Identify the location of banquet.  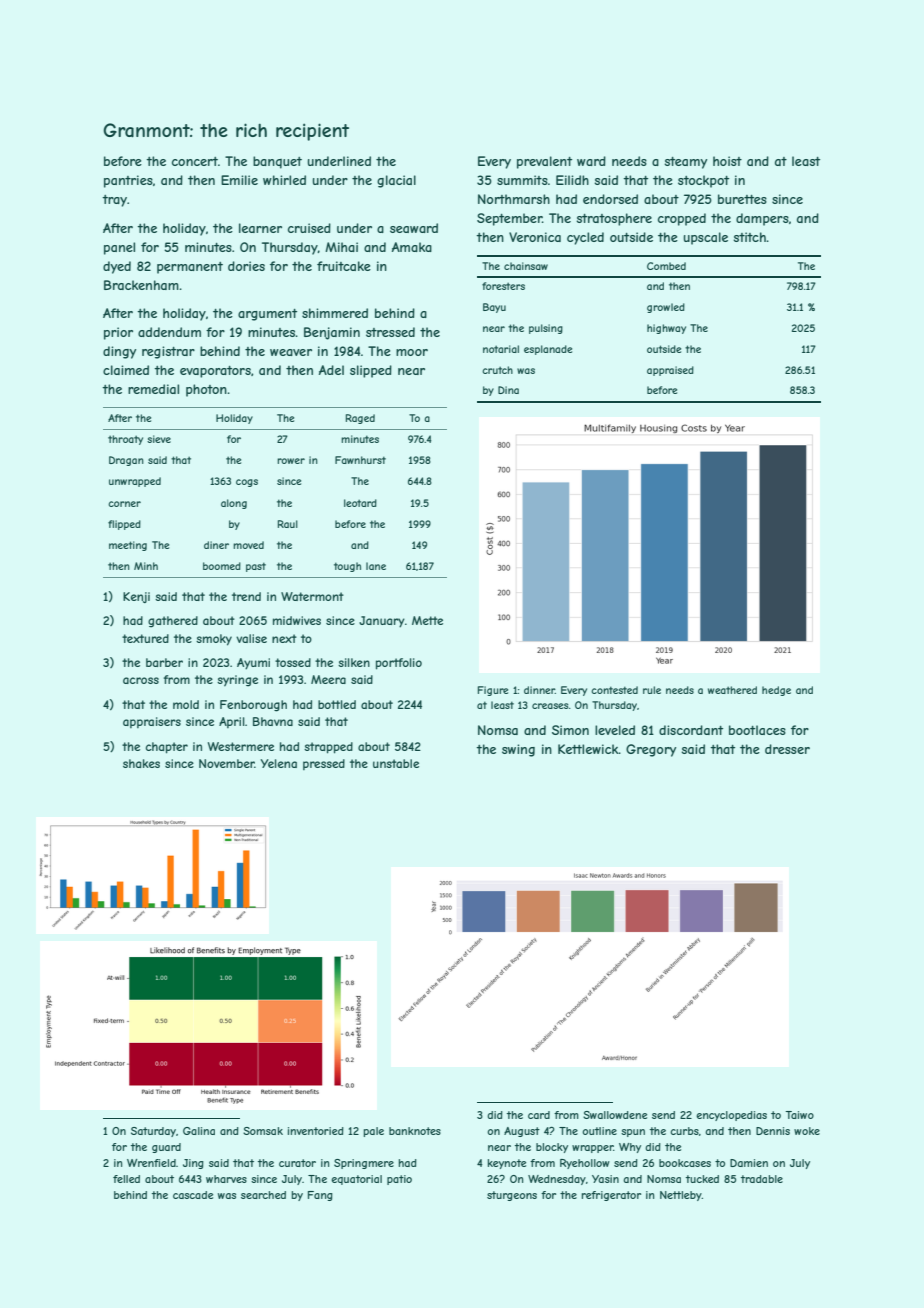
(277, 162).
